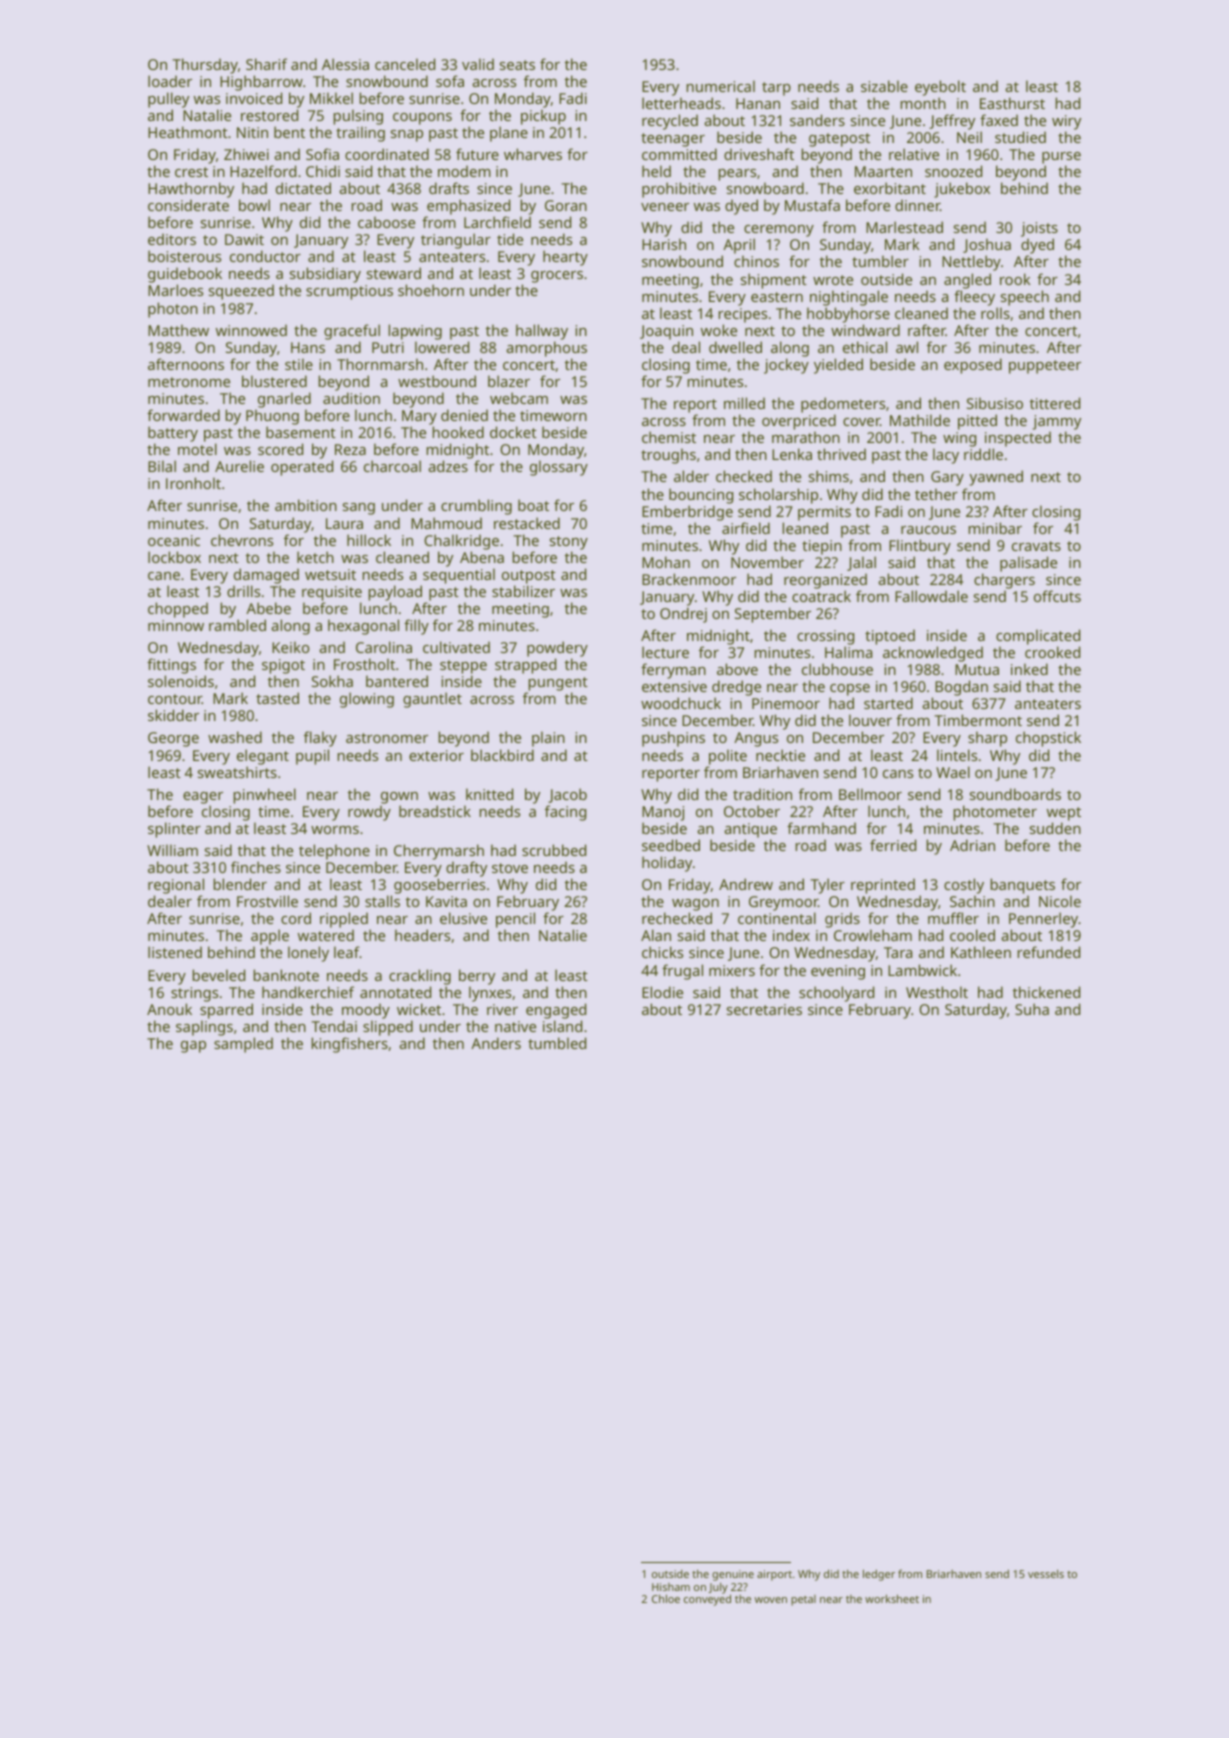  Describe the element at coordinates (666, 562) in the page. I see `Mohan` at that location.
